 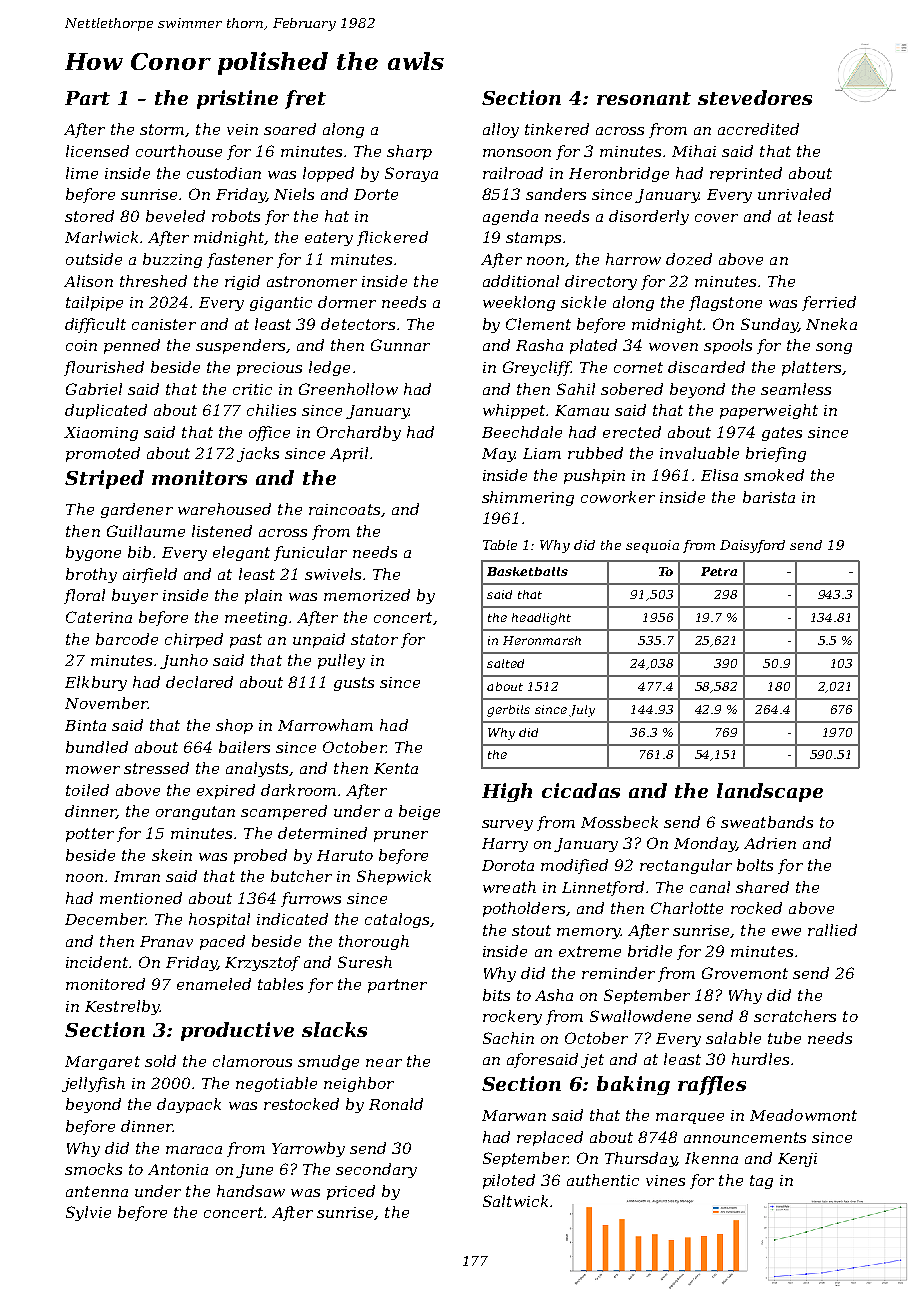 What do you see at coordinates (88, 1213) in the document?
I see `Sylvie` at bounding box center [88, 1213].
